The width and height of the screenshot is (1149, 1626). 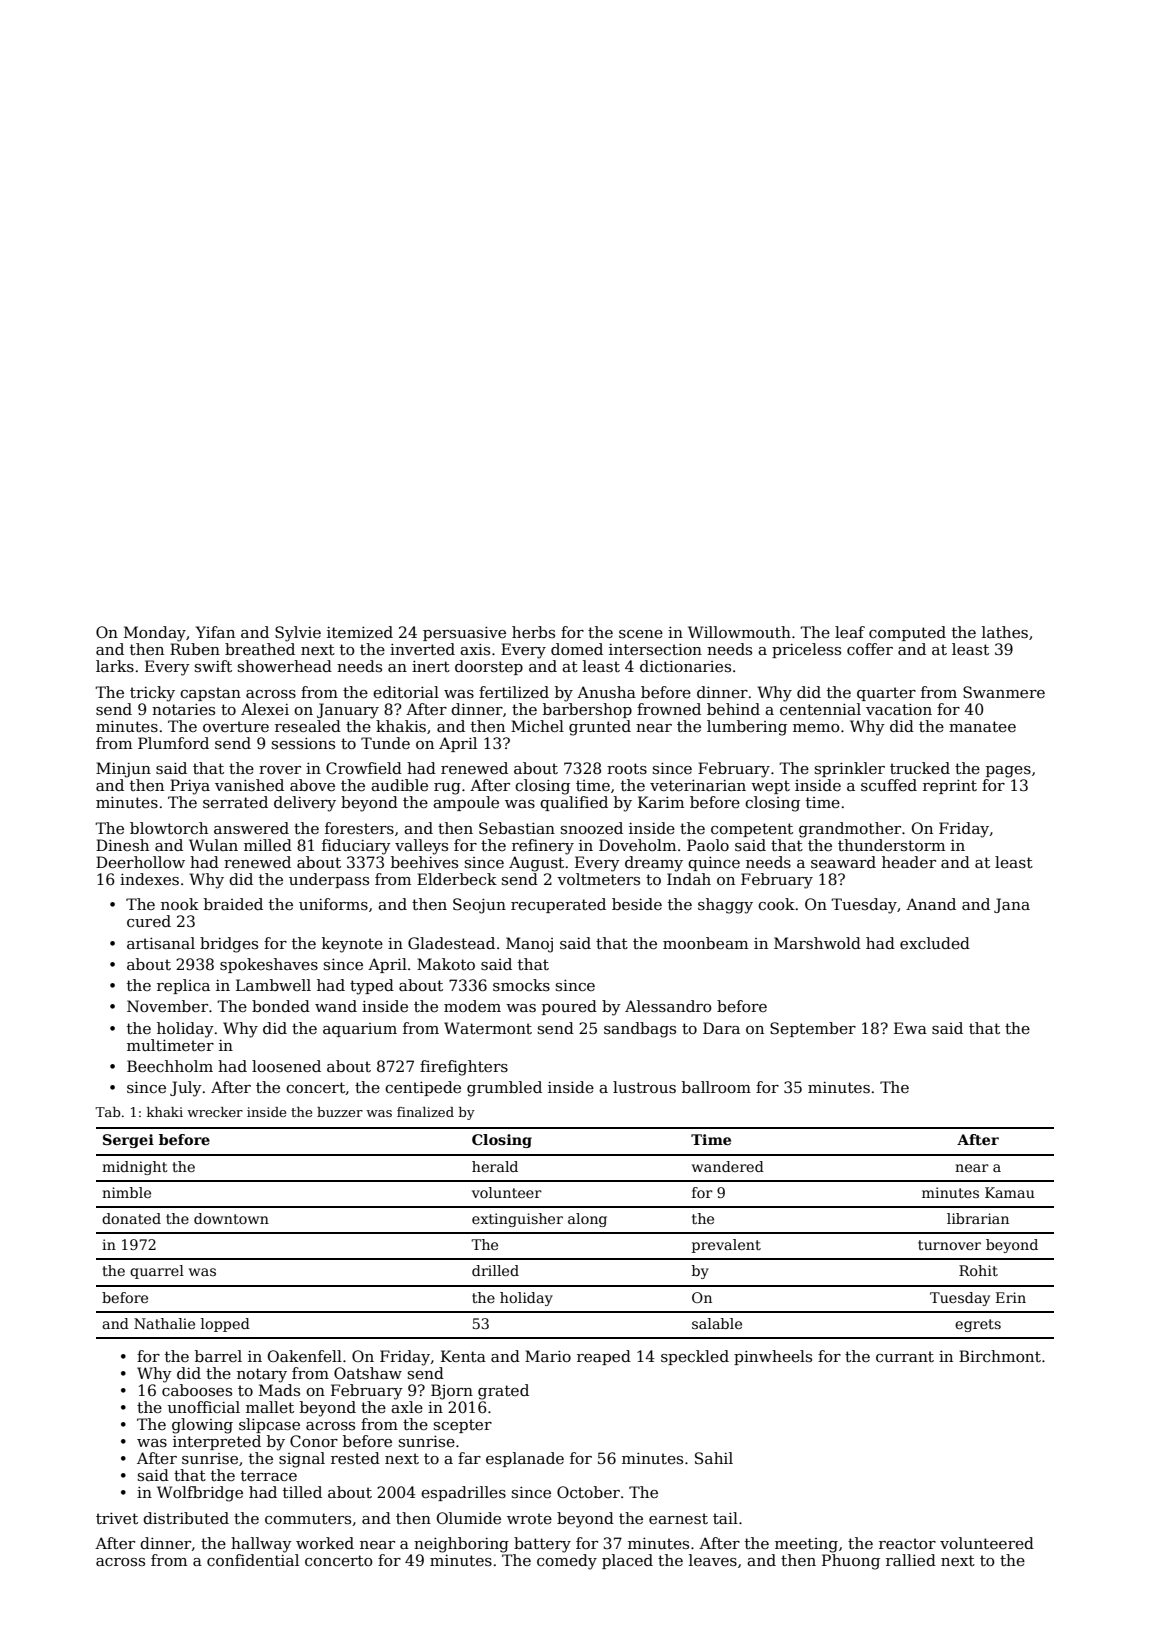 What do you see at coordinates (716, 1087) in the screenshot?
I see `ballroom` at bounding box center [716, 1087].
